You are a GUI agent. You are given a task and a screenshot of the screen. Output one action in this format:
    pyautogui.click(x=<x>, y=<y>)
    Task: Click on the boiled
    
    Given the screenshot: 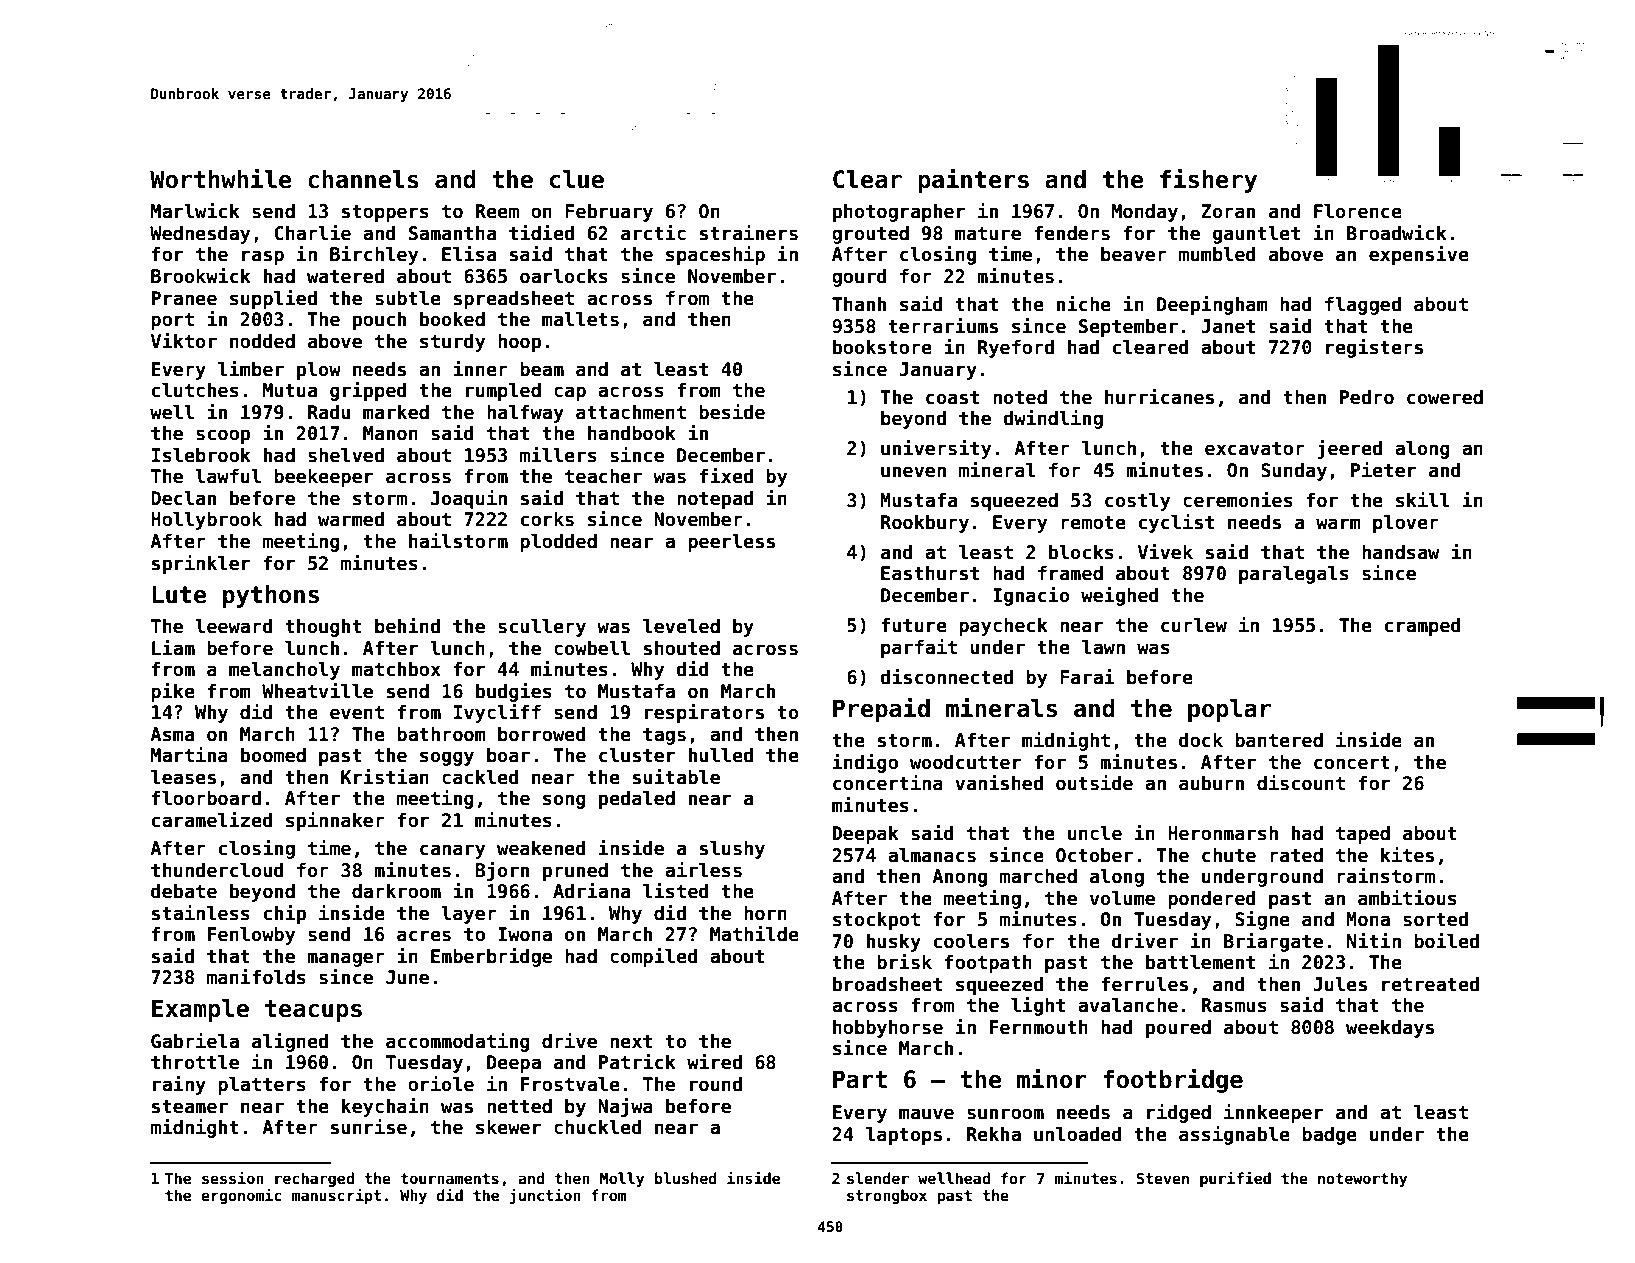 What is the action you would take?
    pyautogui.click(x=1446, y=941)
